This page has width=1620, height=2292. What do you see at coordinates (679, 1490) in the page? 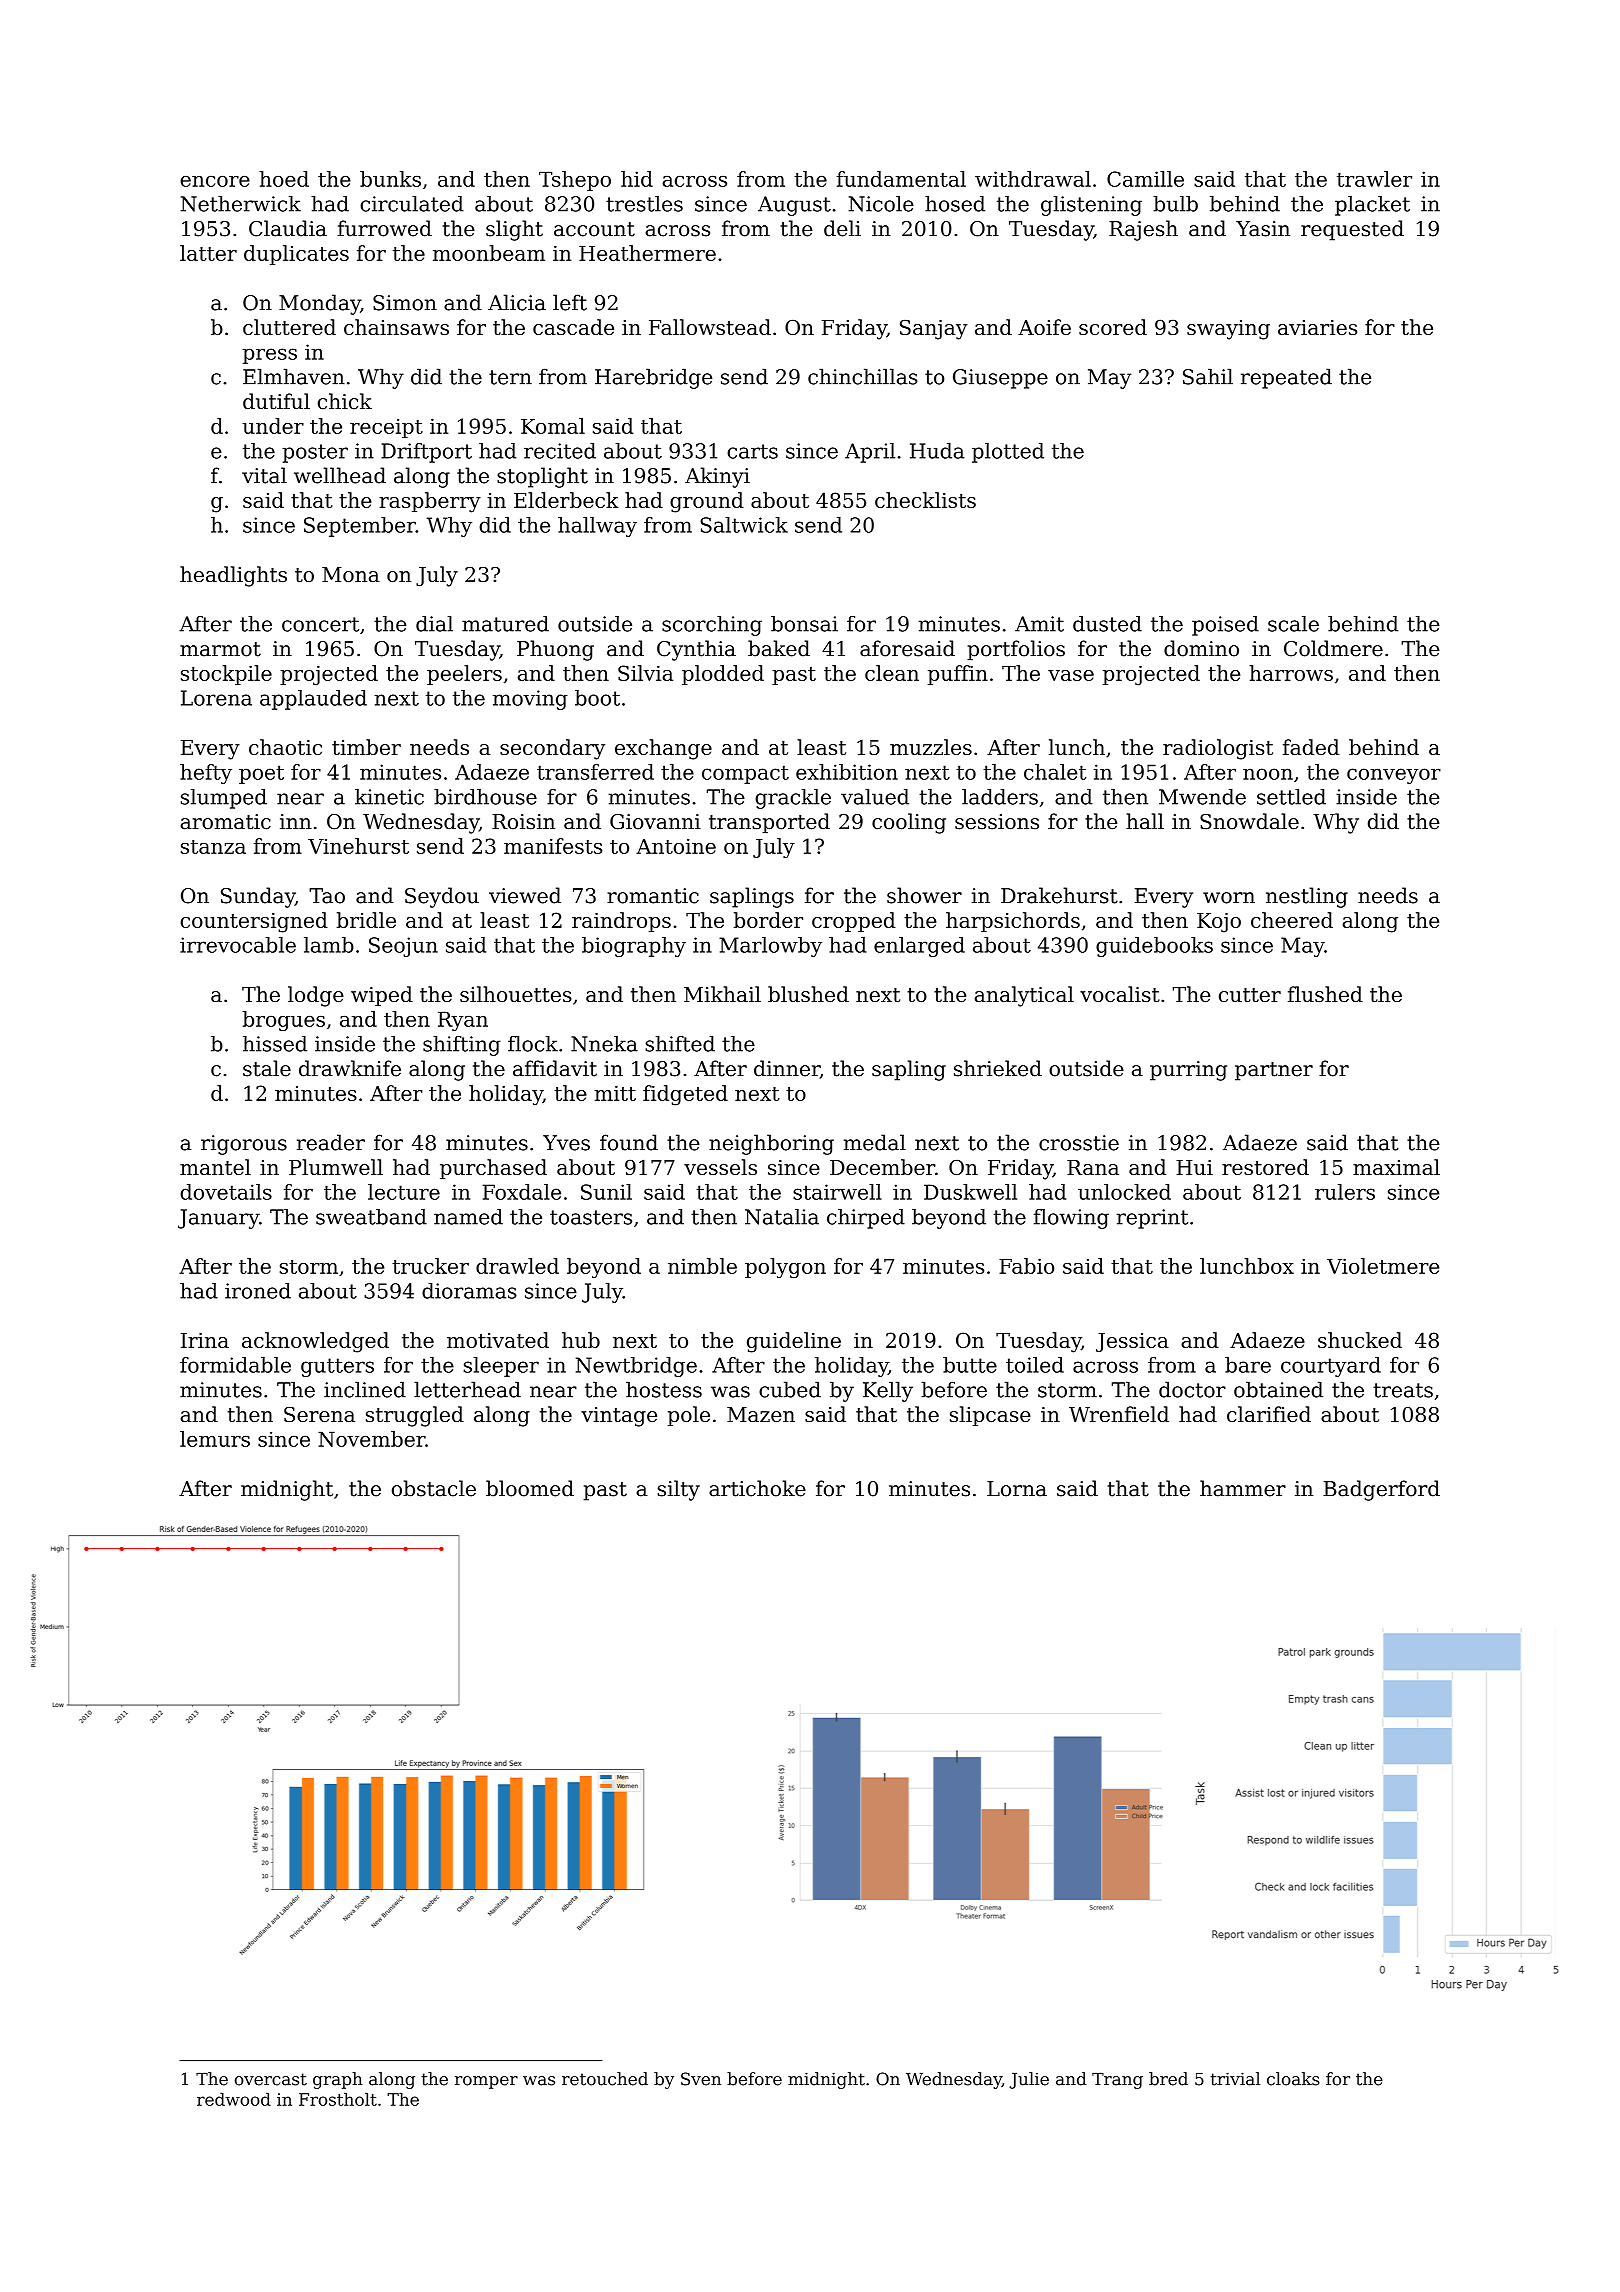
I see `silty` at bounding box center [679, 1490].
